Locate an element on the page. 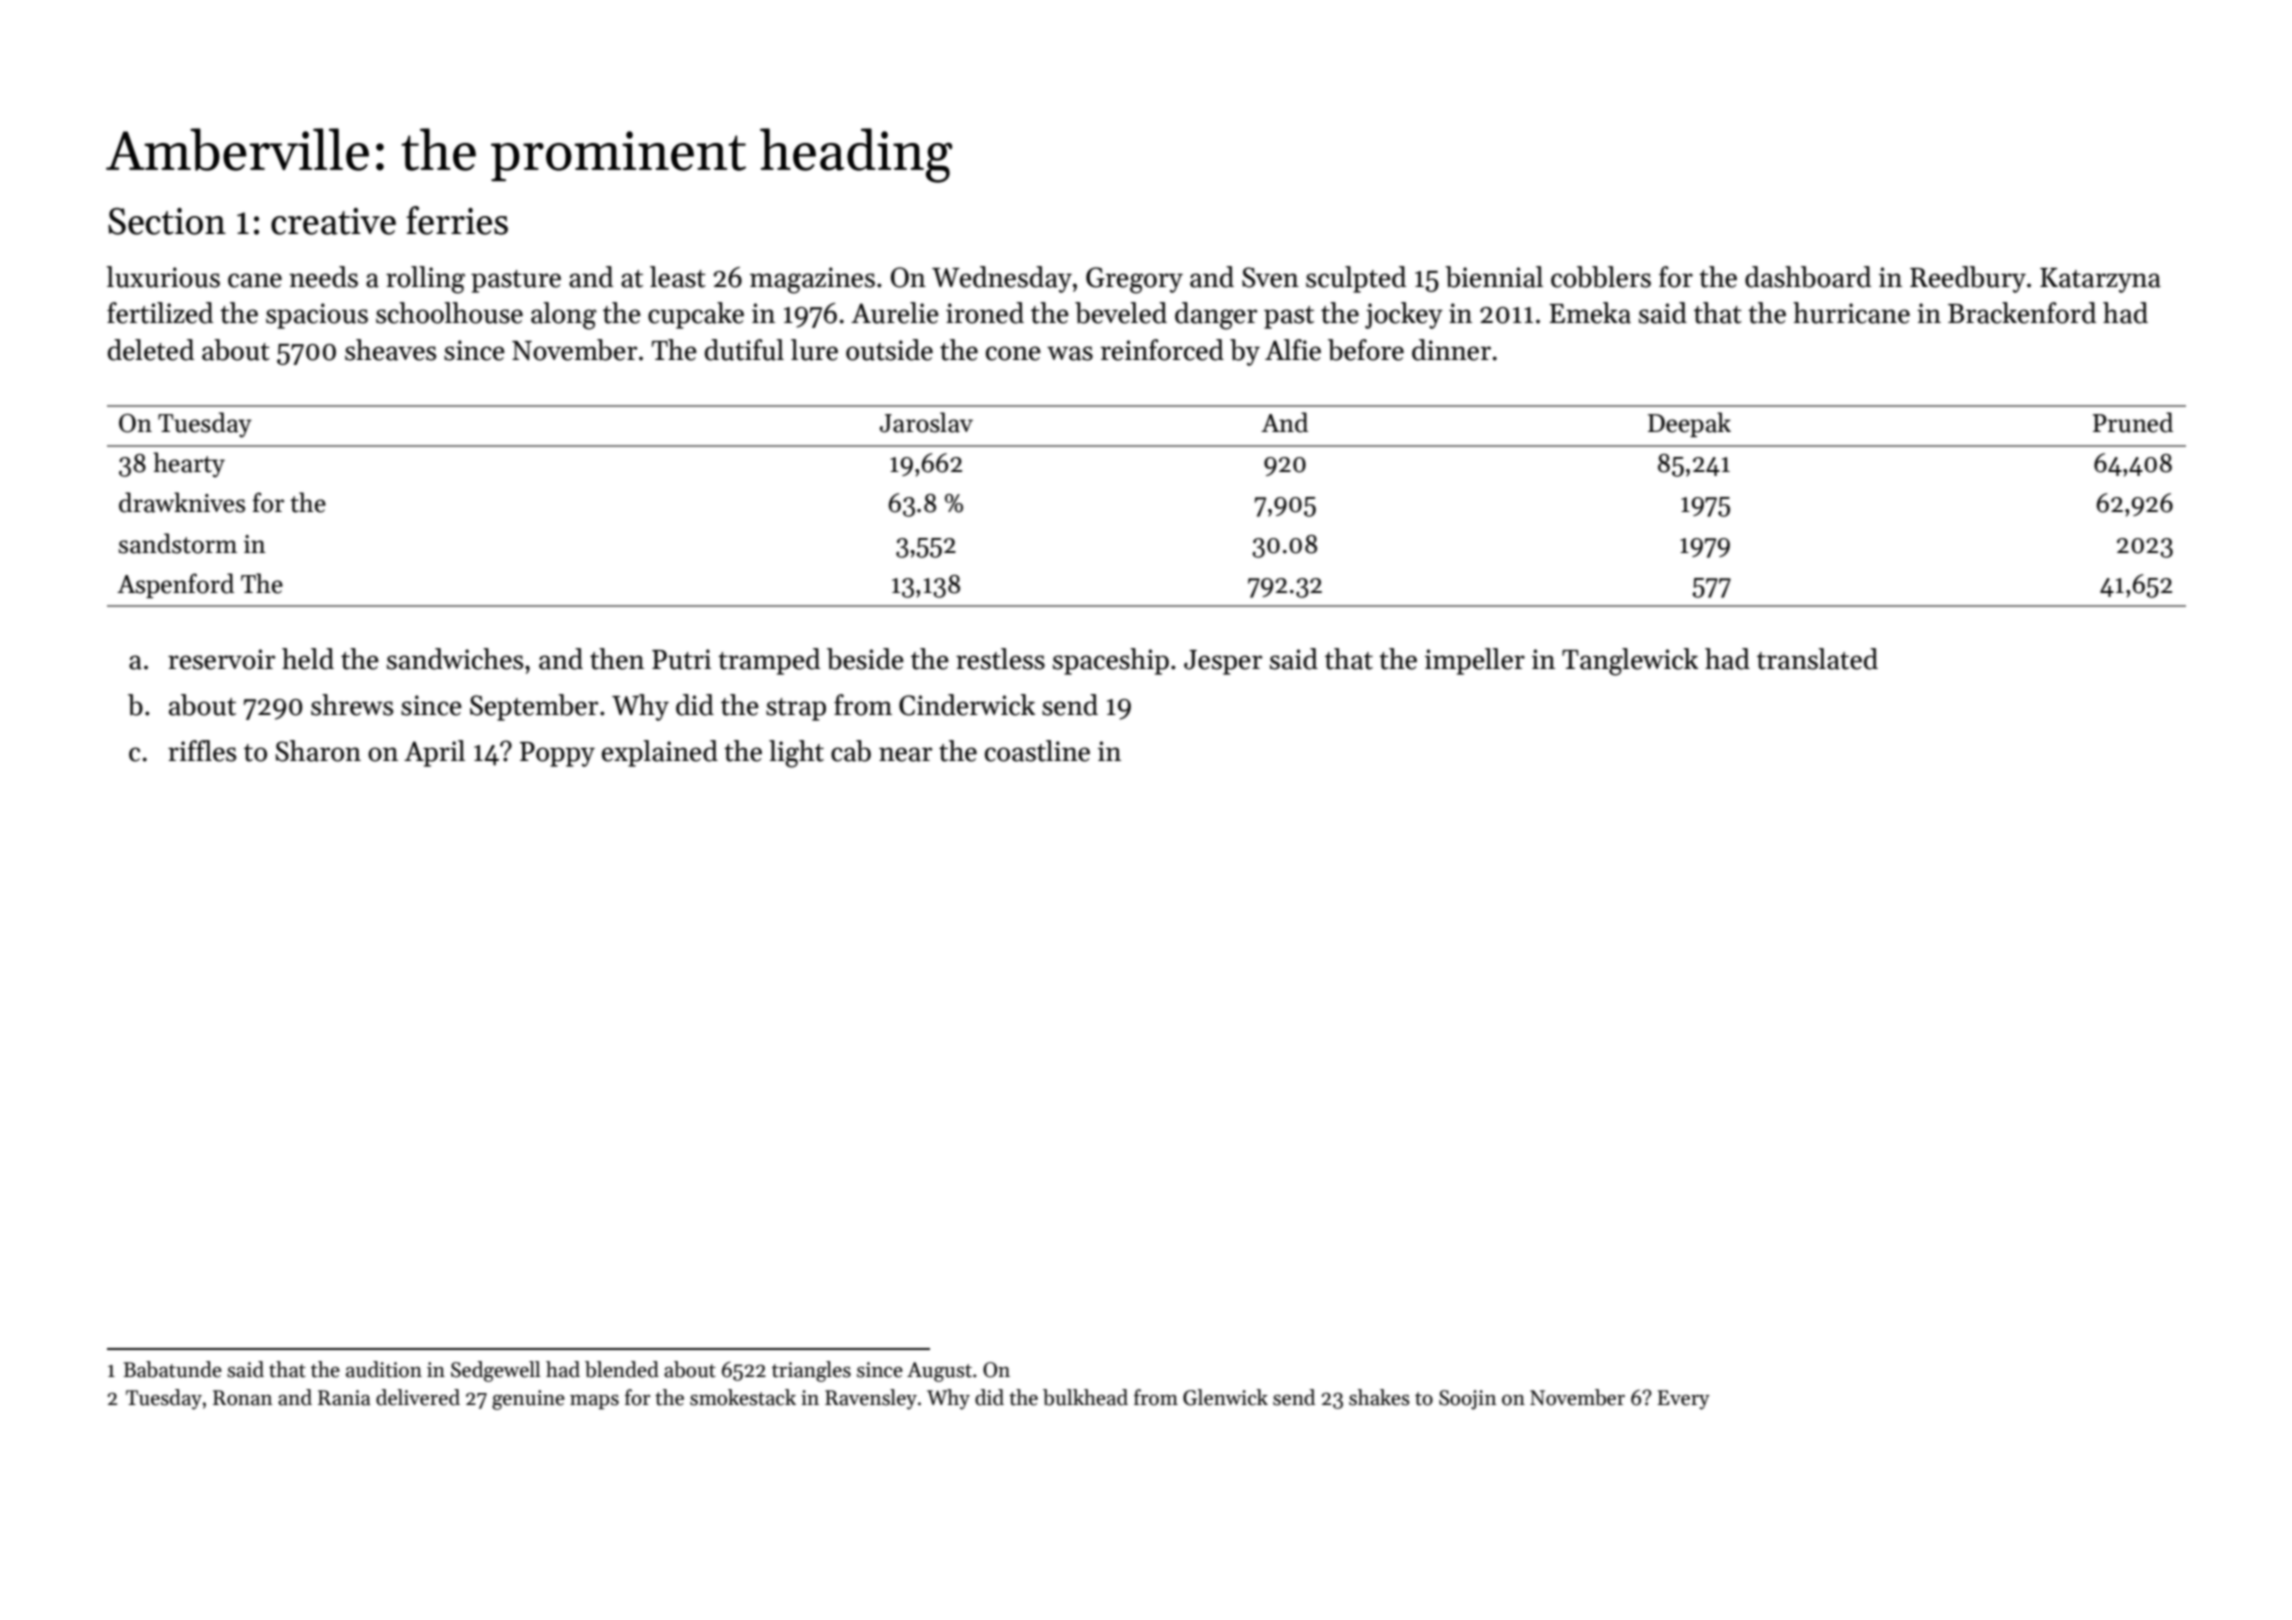 This page has width=2292, height=1620. Glenwick is located at coordinates (1225, 1397).
